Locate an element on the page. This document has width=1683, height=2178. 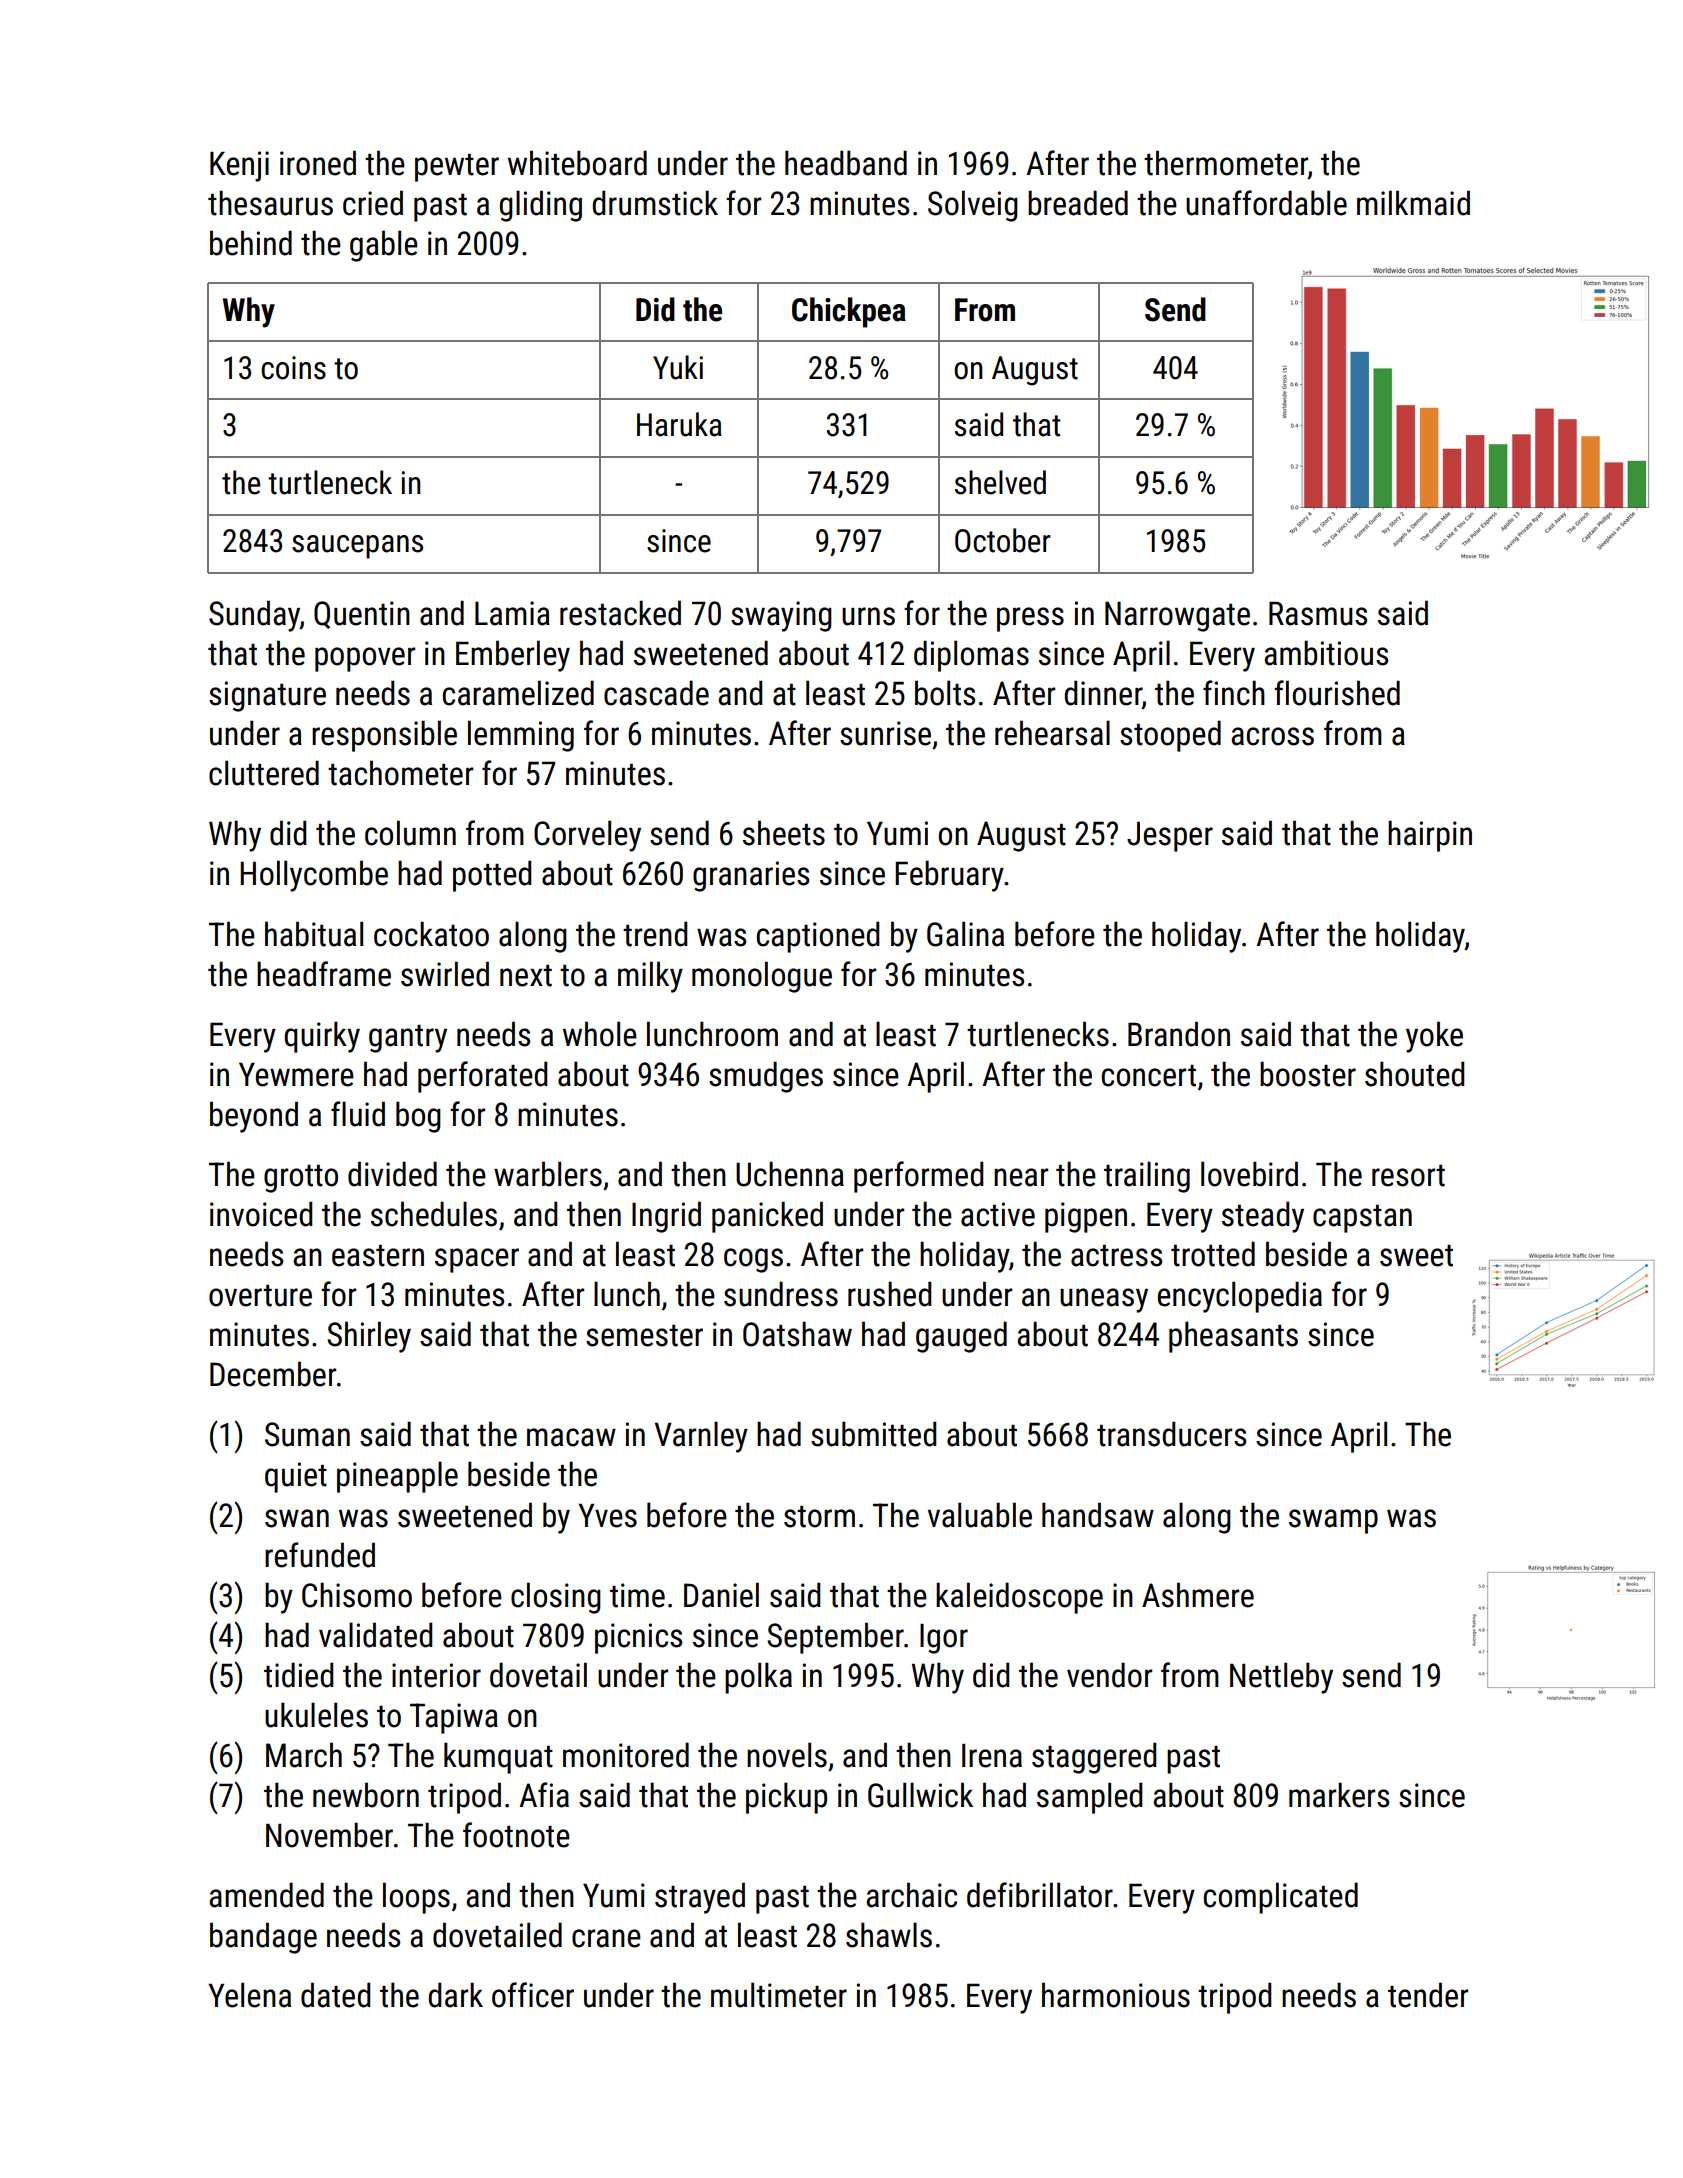
swamp is located at coordinates (1333, 1521).
